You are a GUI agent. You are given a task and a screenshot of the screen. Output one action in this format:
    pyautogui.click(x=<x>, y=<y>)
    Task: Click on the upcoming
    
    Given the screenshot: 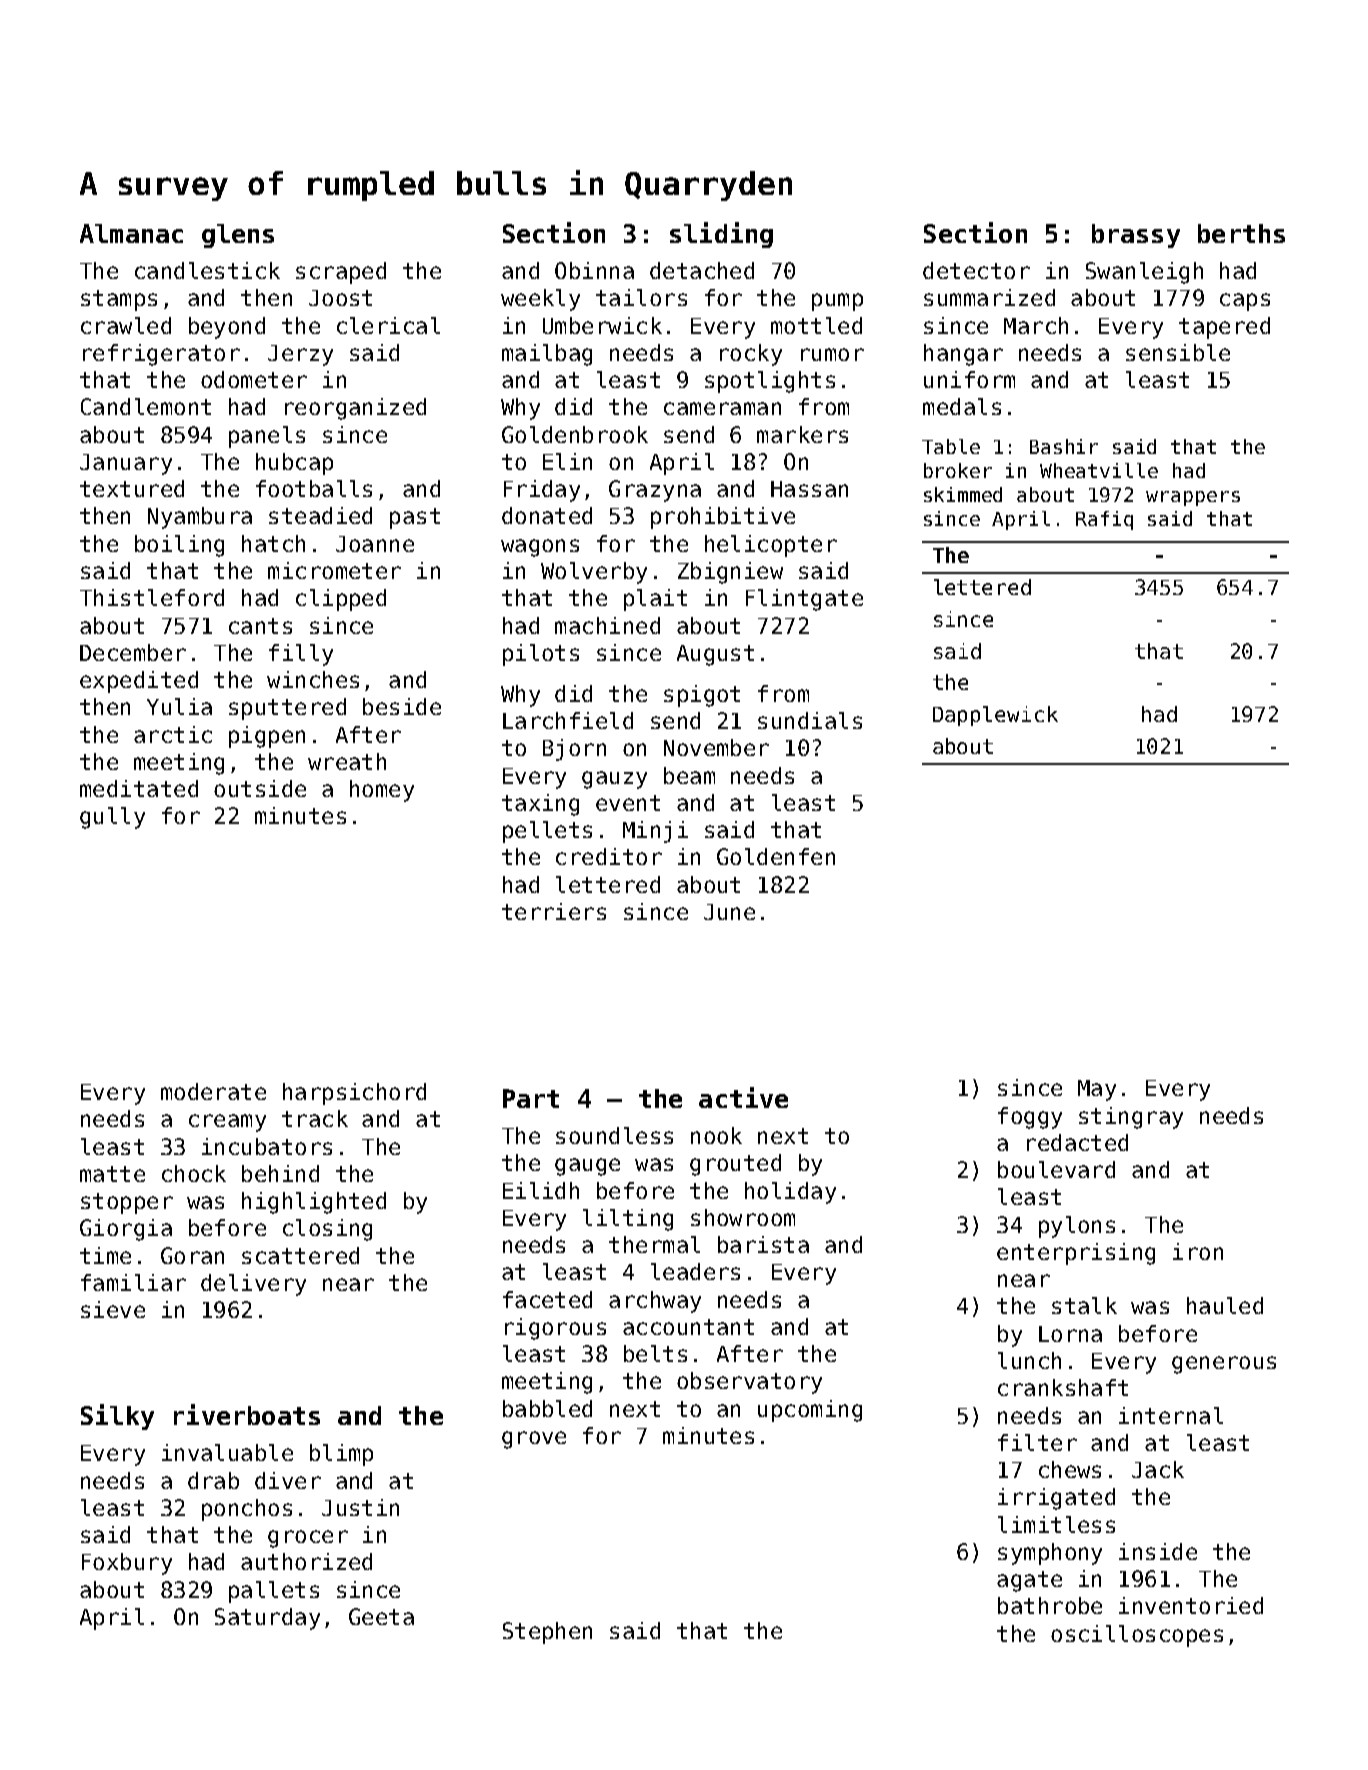 What is the action you would take?
    pyautogui.click(x=810, y=1411)
